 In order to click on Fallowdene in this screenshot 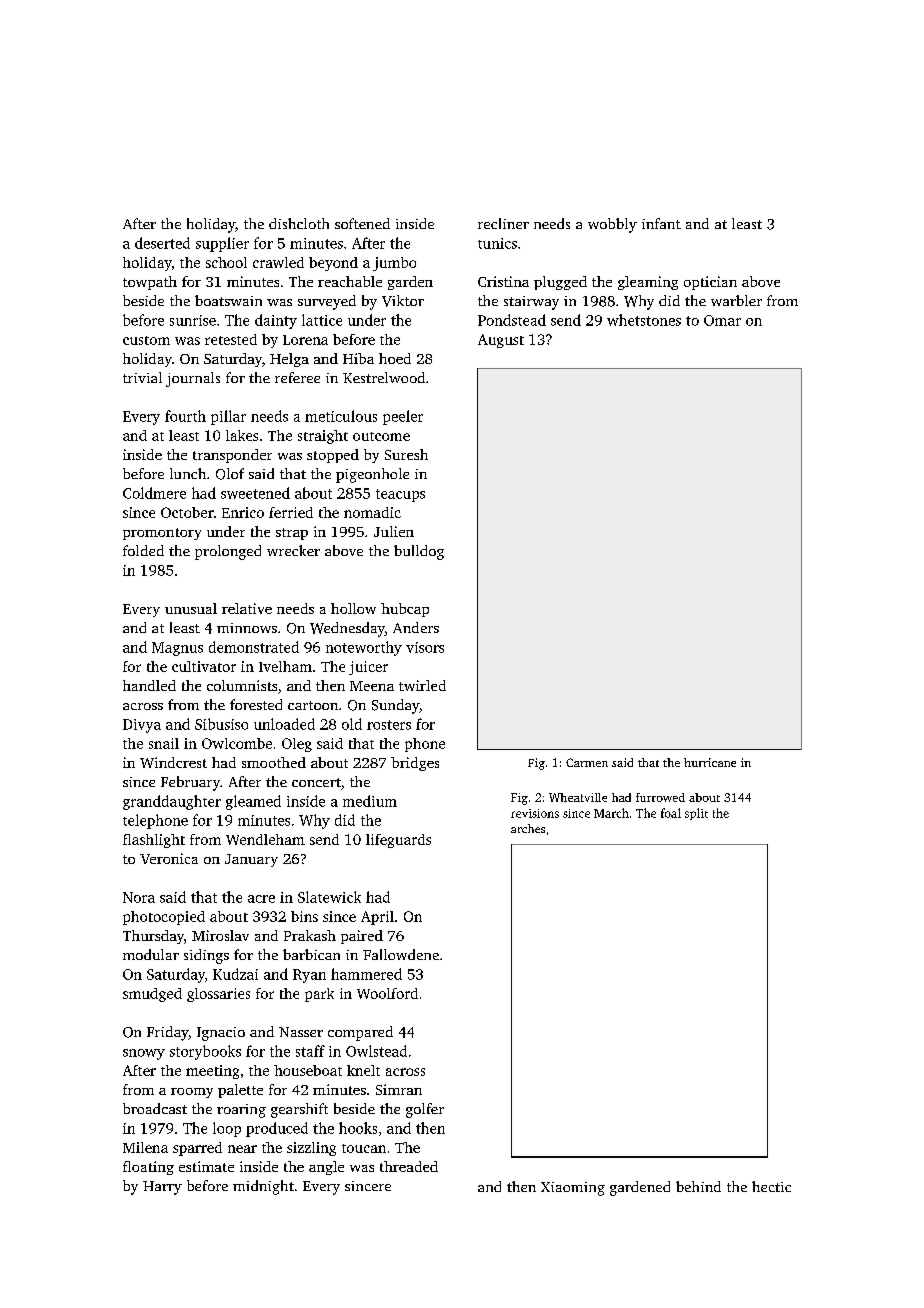, I will do `click(401, 954)`.
